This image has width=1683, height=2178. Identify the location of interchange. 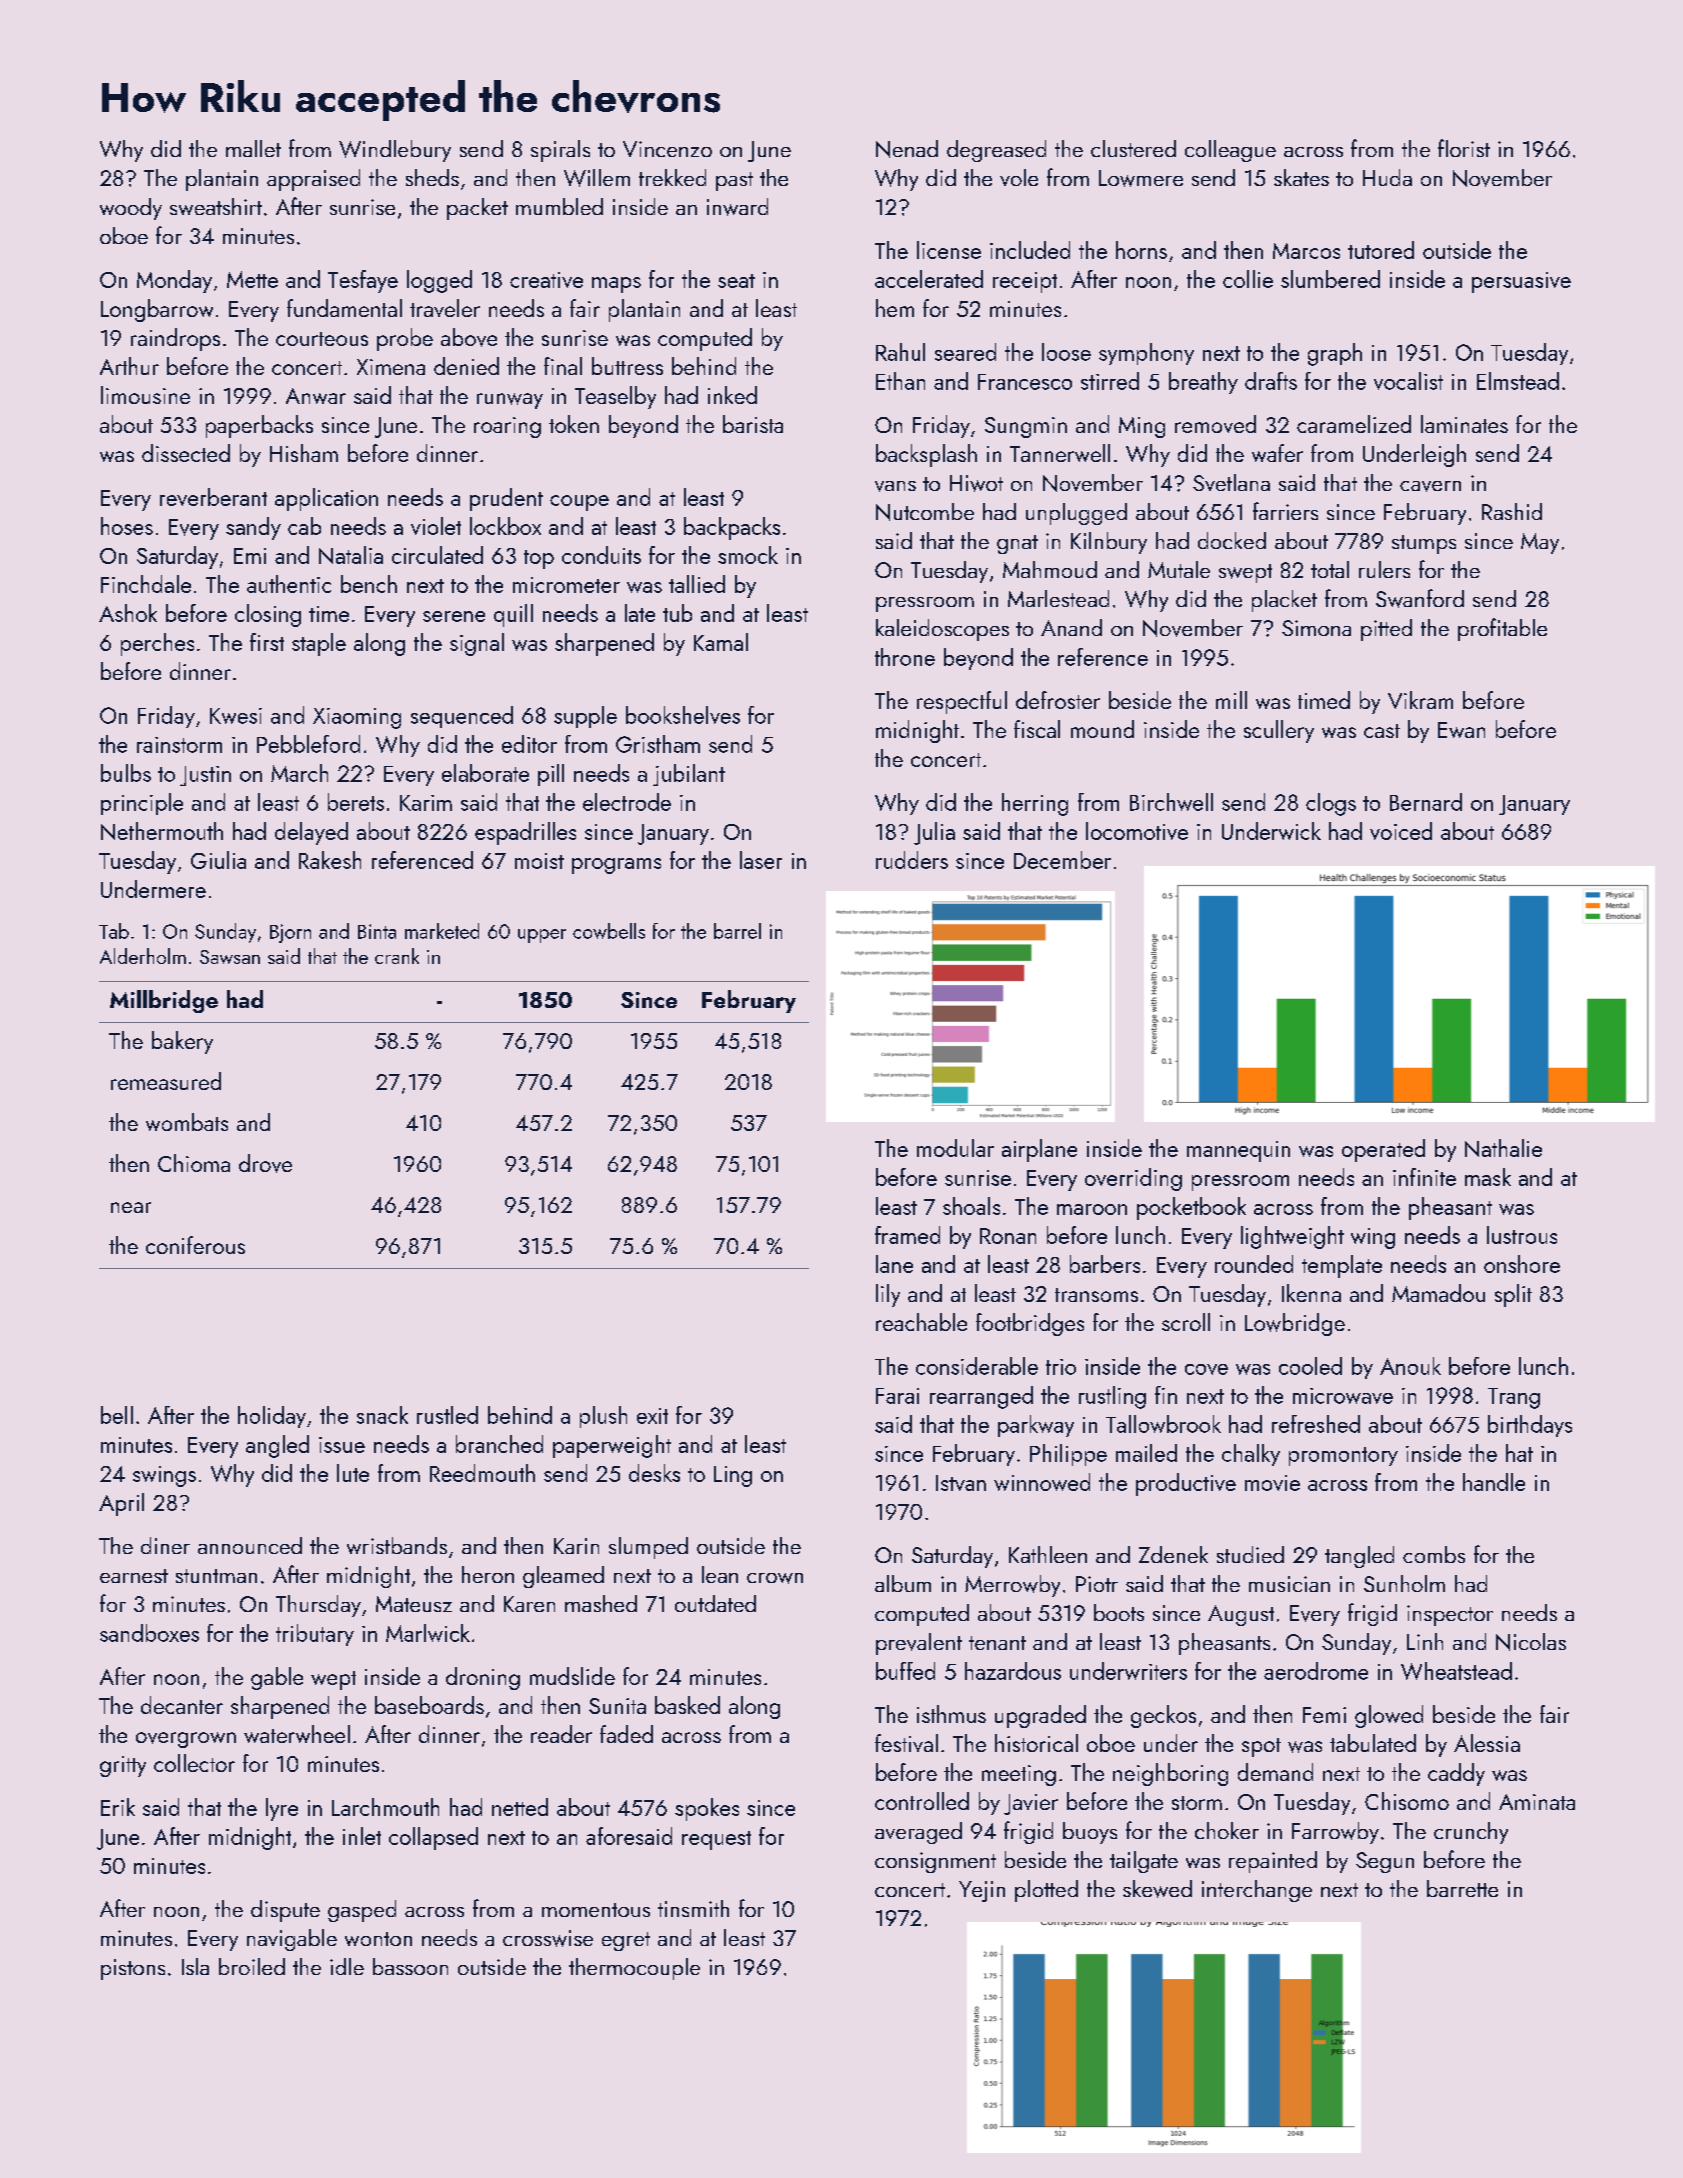
(1257, 1891).
